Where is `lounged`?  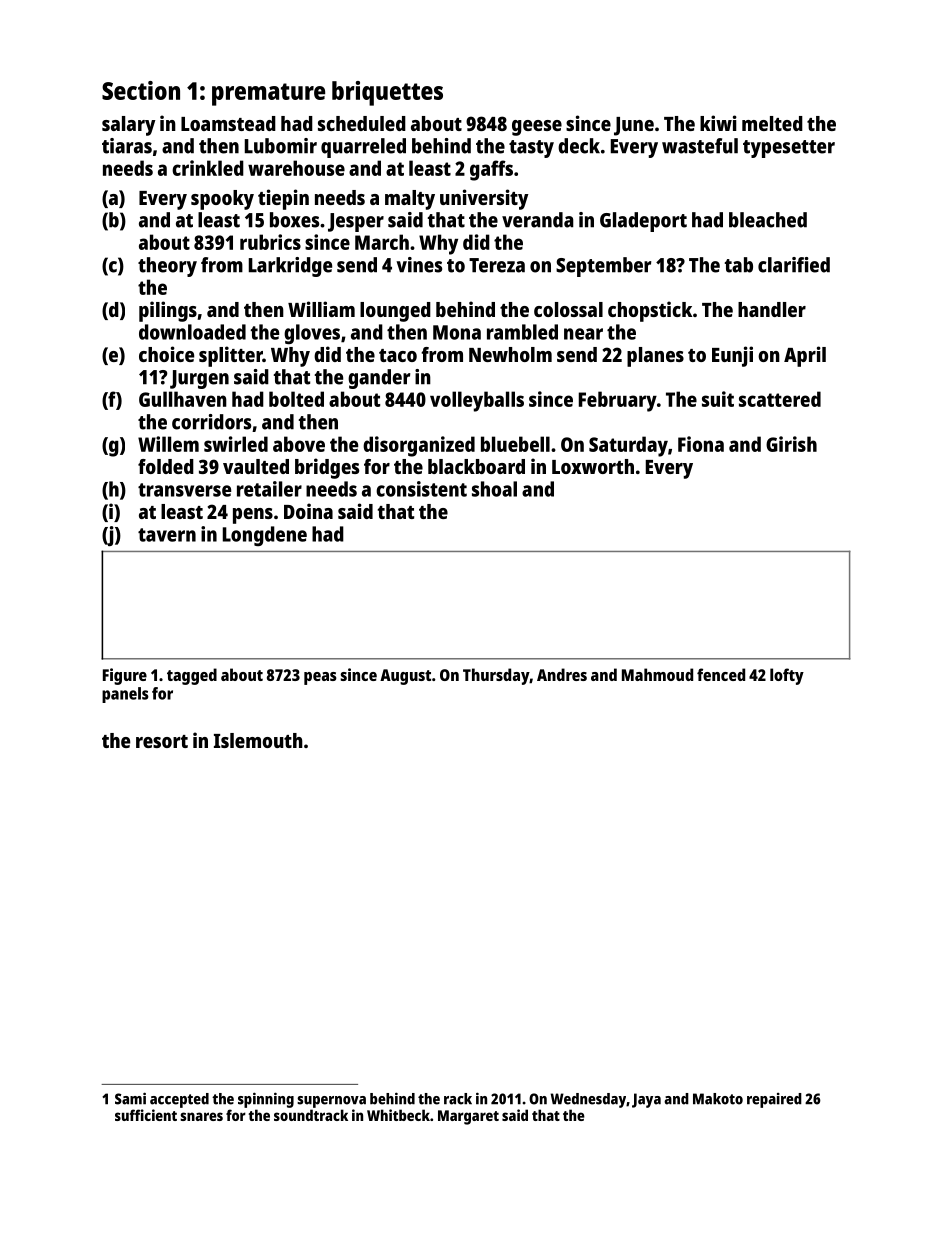 lounged is located at coordinates (395, 312).
